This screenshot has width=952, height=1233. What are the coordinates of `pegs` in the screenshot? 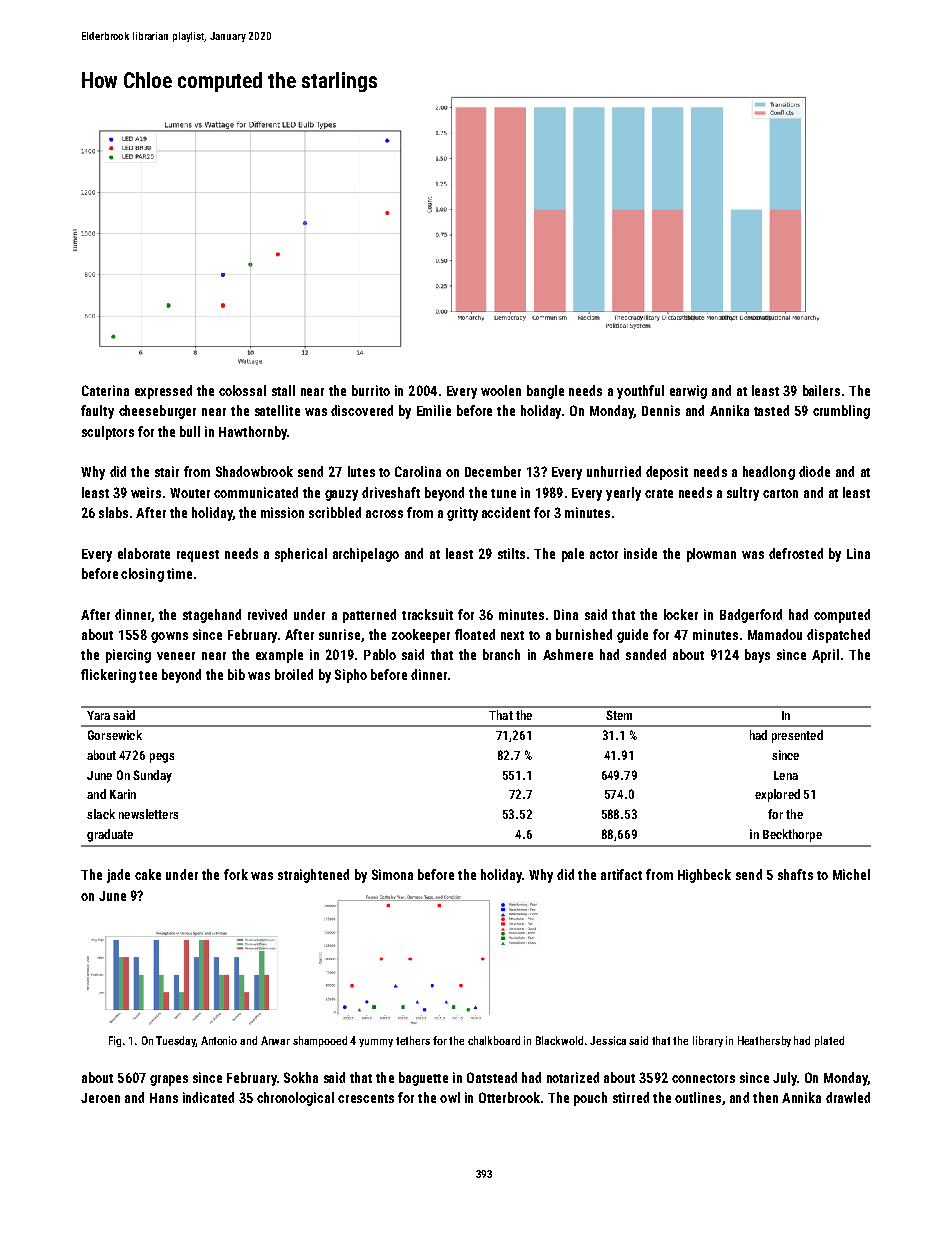 It's located at (162, 758).
